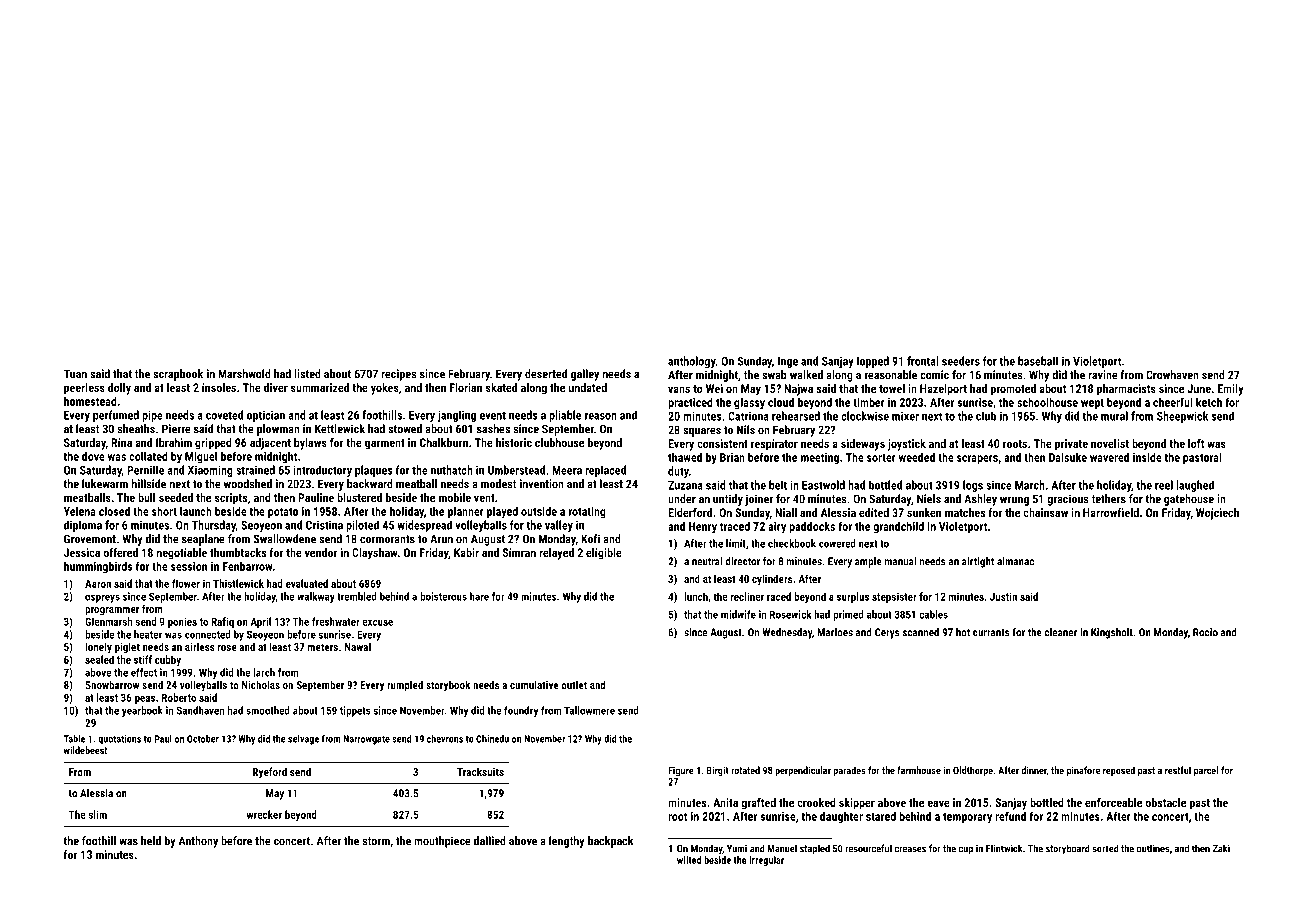 The height and width of the screenshot is (924, 1308). Describe the element at coordinates (480, 771) in the screenshot. I see `Tracksuits` at that location.
